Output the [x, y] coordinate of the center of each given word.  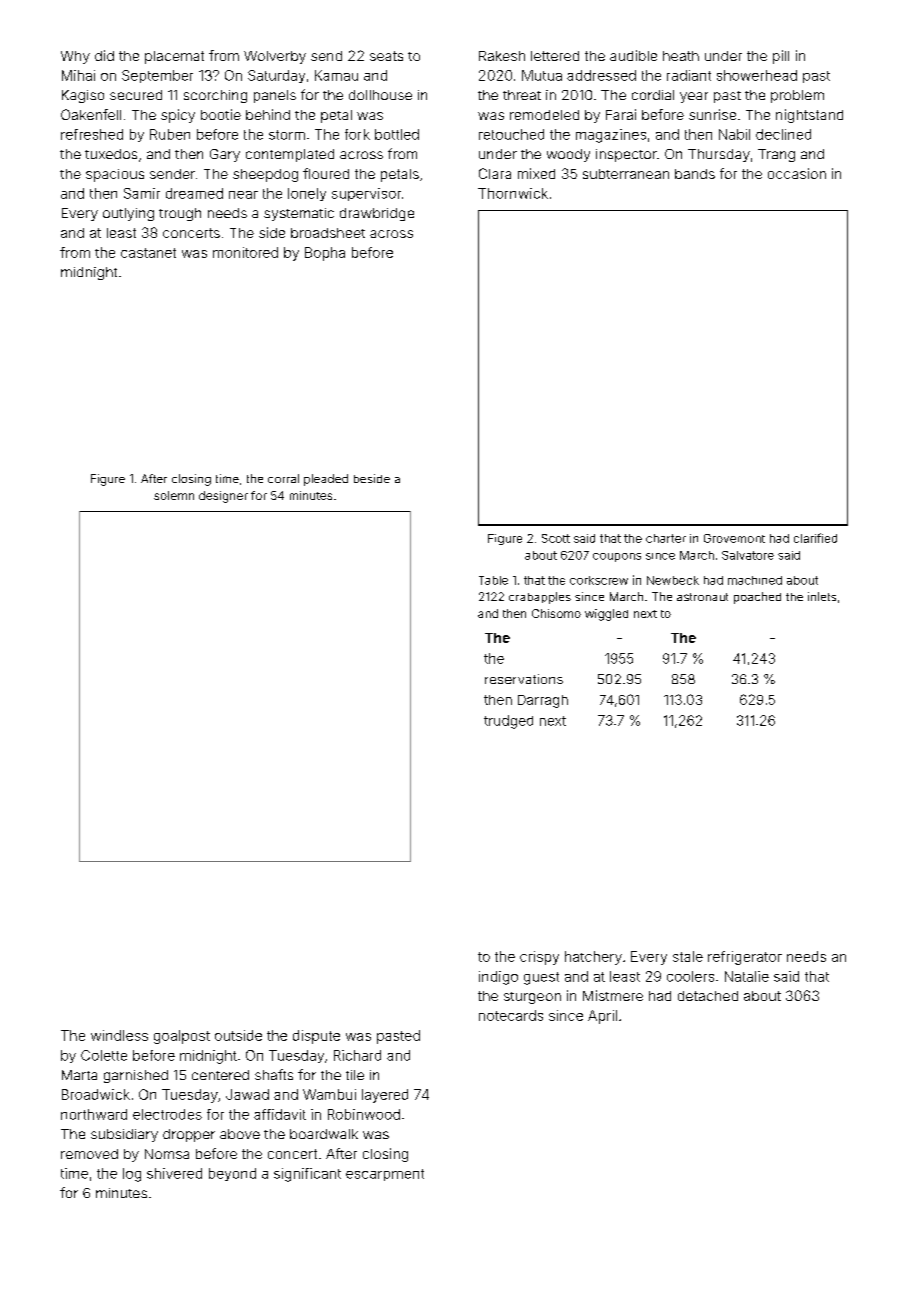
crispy [539, 958]
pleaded [326, 480]
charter [666, 538]
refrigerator [745, 958]
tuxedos [111, 154]
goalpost [182, 1037]
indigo [498, 978]
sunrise [712, 114]
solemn [174, 495]
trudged [508, 722]
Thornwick [513, 193]
